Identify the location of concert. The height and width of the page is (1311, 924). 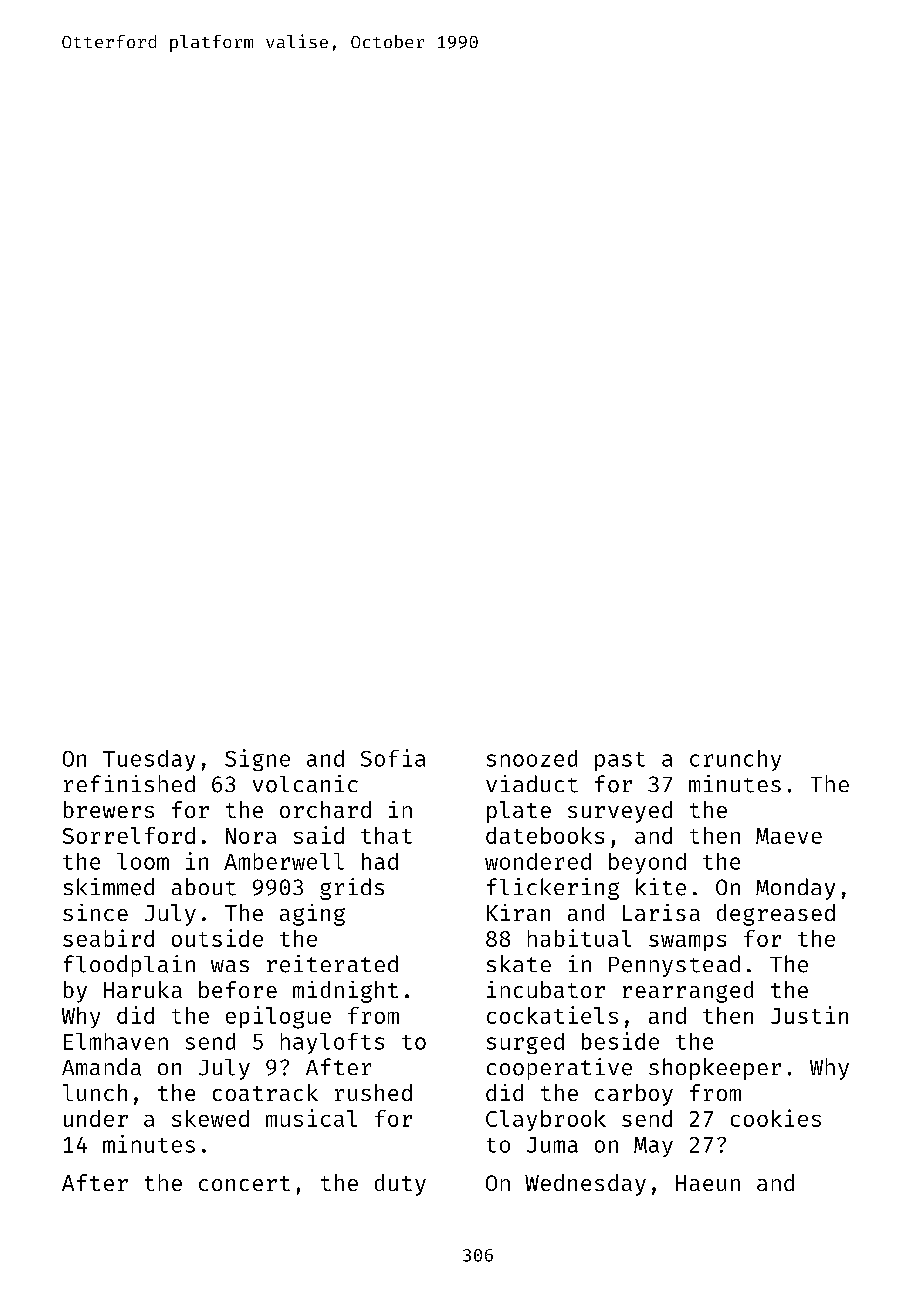
(244, 1183).
